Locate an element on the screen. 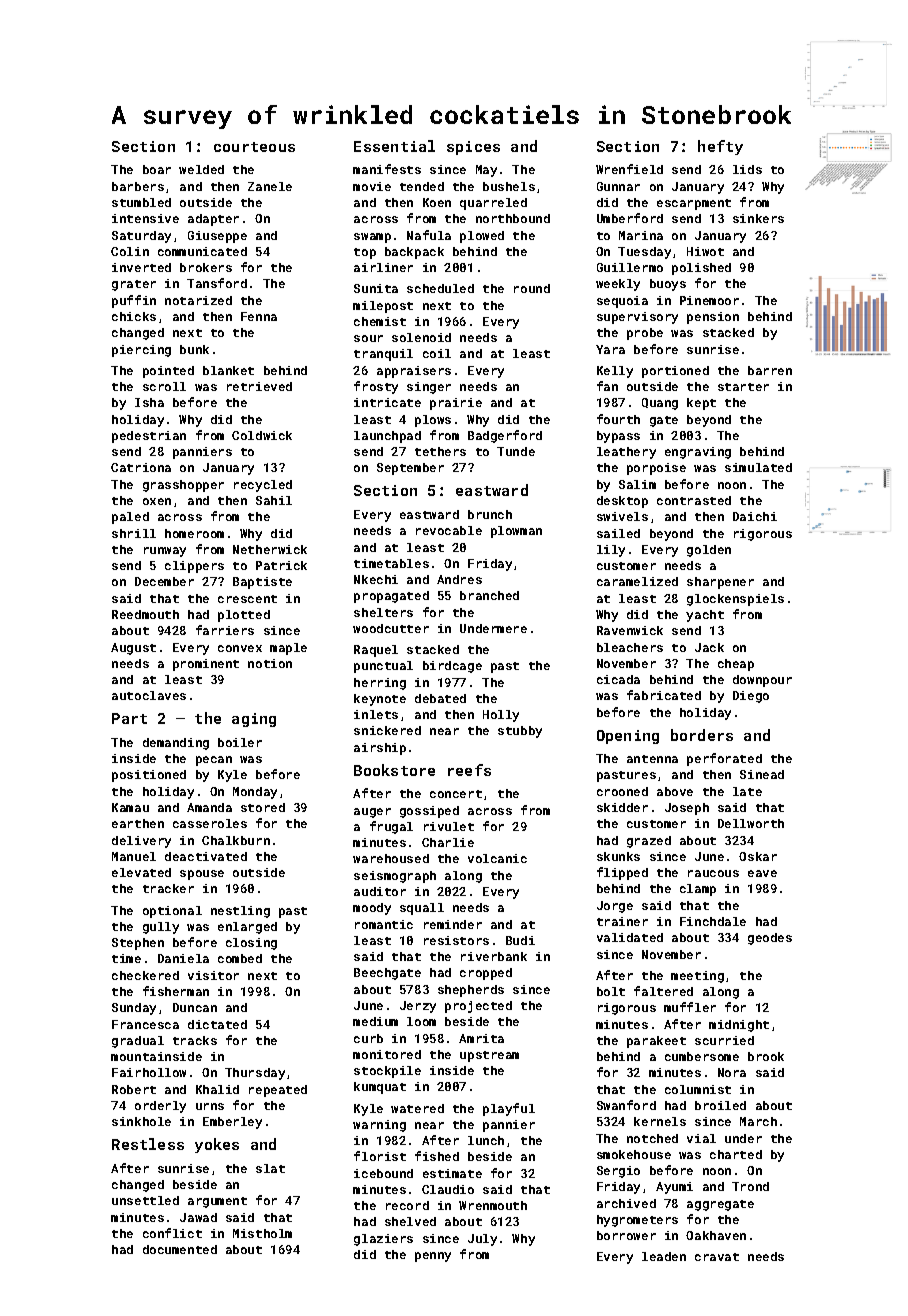 Image resolution: width=908 pixels, height=1316 pixels. combed is located at coordinates (240, 958).
